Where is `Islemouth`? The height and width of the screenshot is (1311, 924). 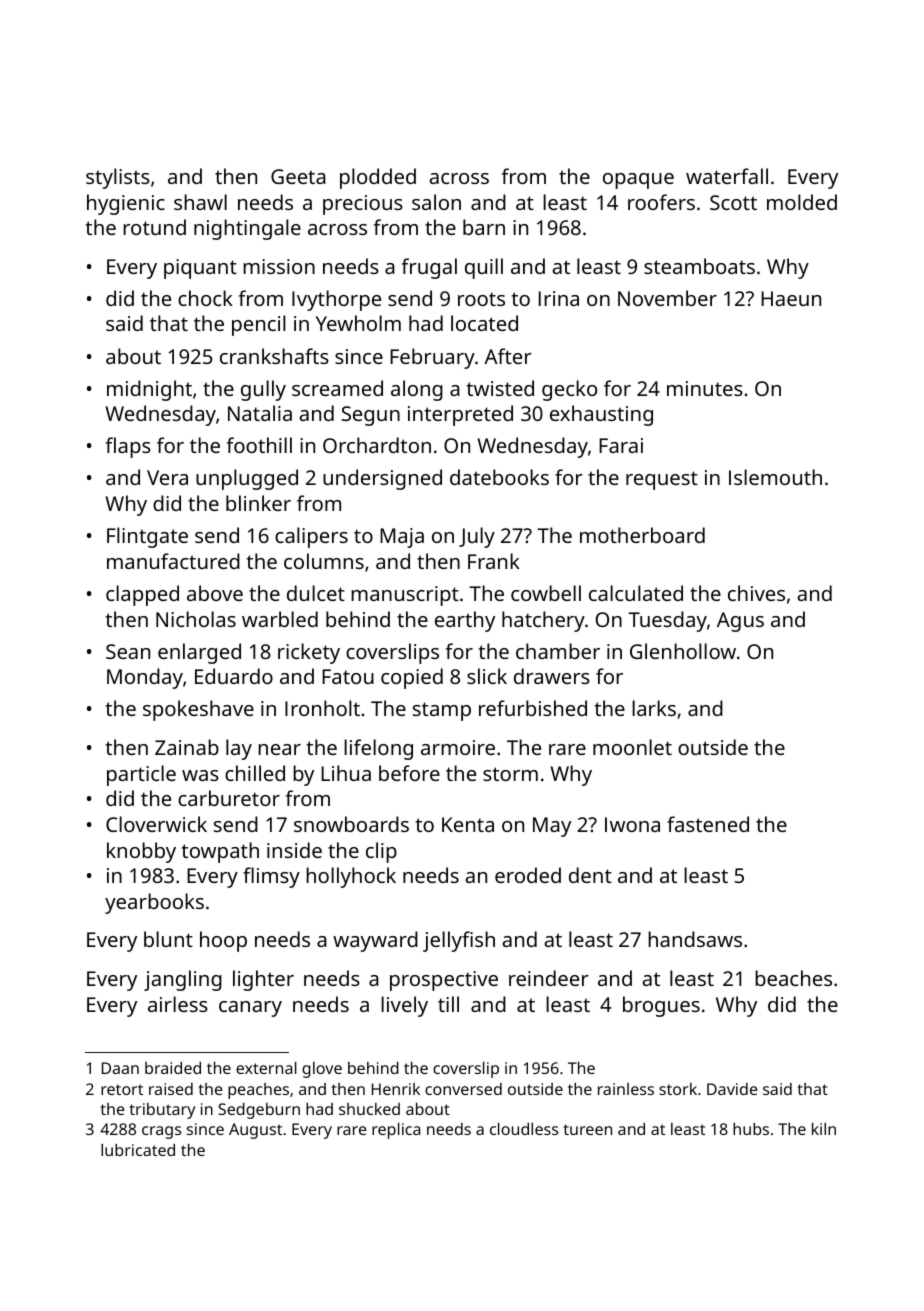
Islemouth is located at coordinates (775, 477).
